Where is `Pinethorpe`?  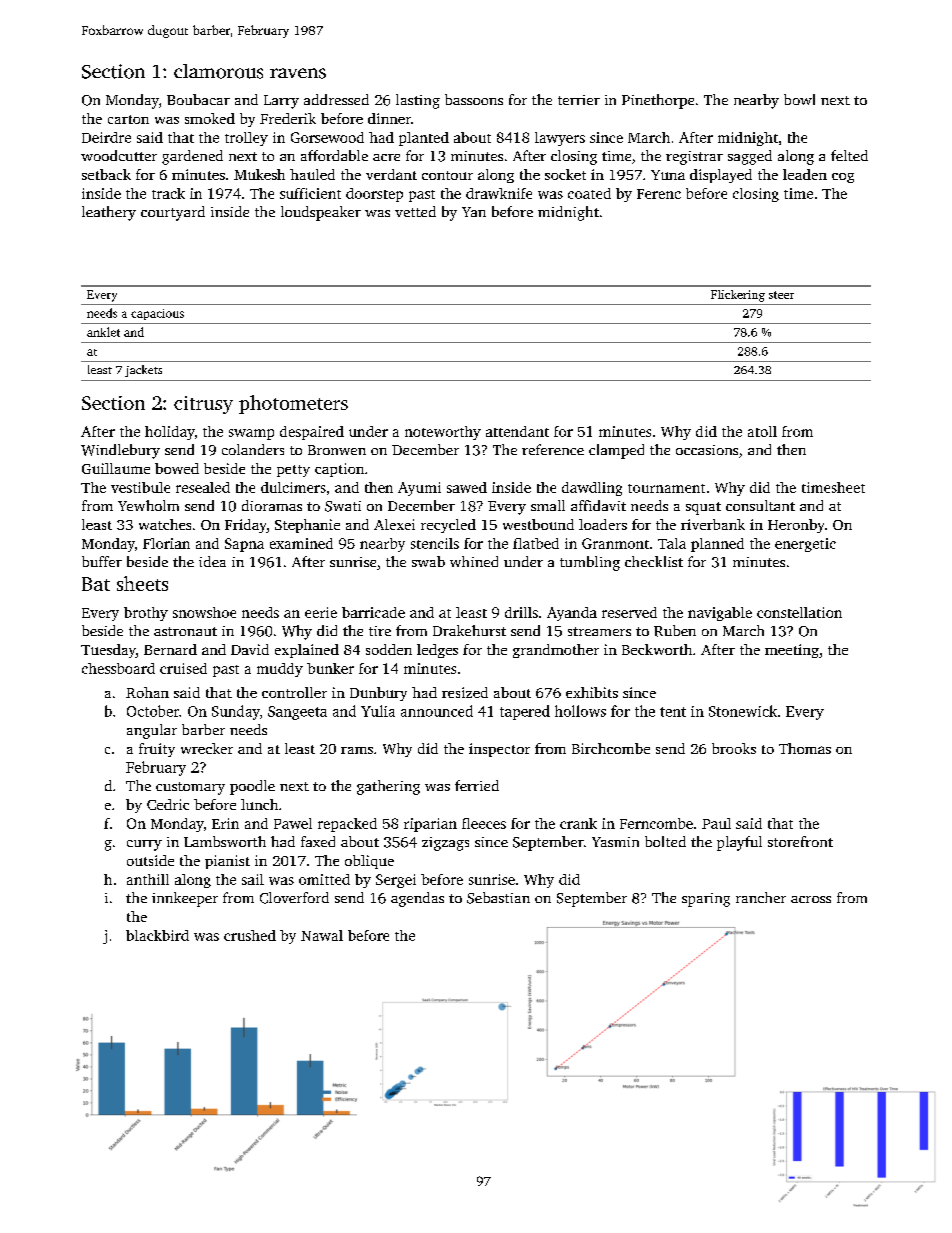 Pinethorpe is located at coordinates (658, 101).
